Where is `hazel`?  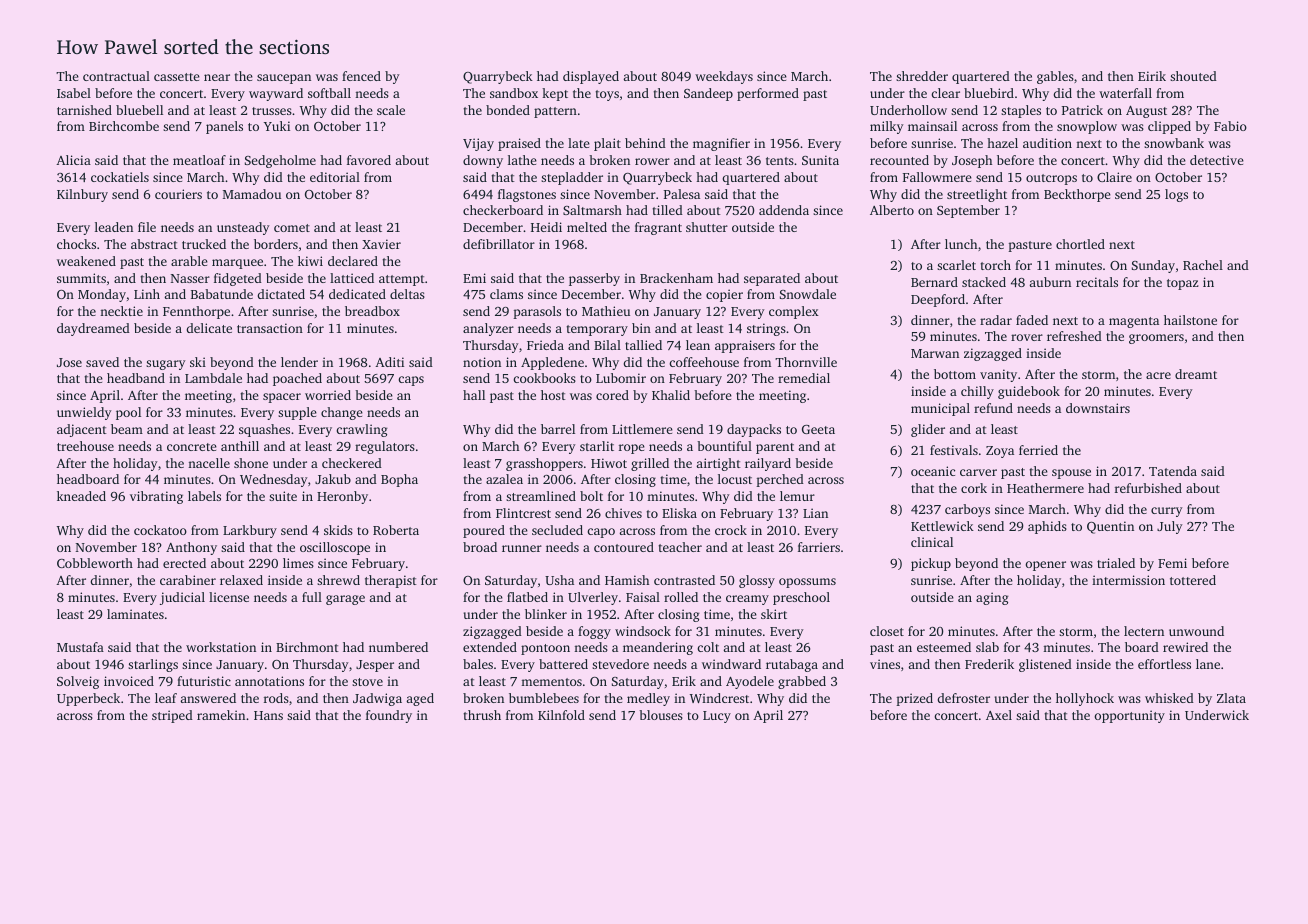
hazel is located at coordinates (1002, 143).
